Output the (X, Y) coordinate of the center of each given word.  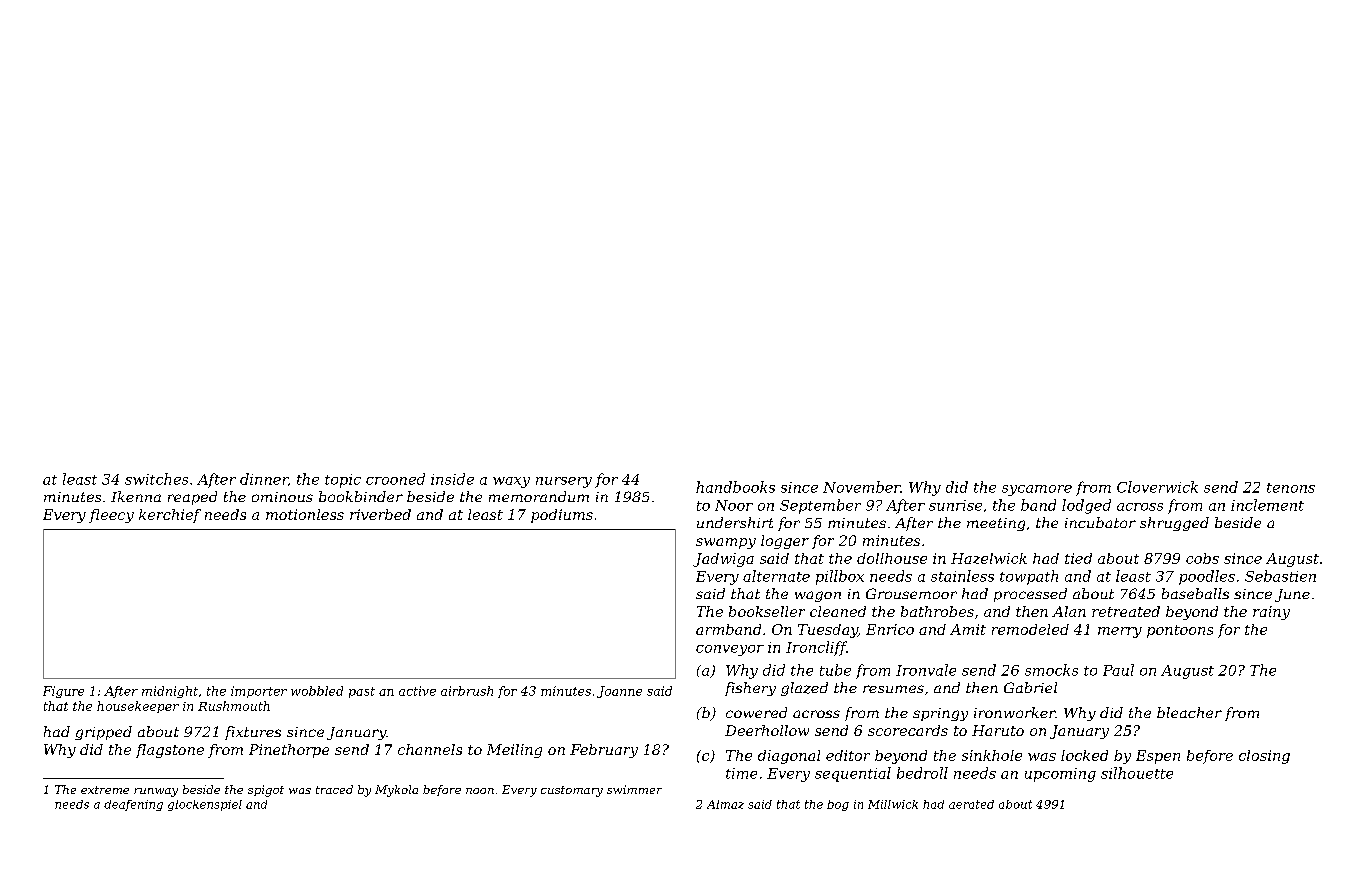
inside (452, 479)
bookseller (767, 611)
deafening (133, 805)
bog (838, 805)
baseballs (1195, 593)
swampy (726, 543)
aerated (971, 804)
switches (156, 479)
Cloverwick (1157, 487)
